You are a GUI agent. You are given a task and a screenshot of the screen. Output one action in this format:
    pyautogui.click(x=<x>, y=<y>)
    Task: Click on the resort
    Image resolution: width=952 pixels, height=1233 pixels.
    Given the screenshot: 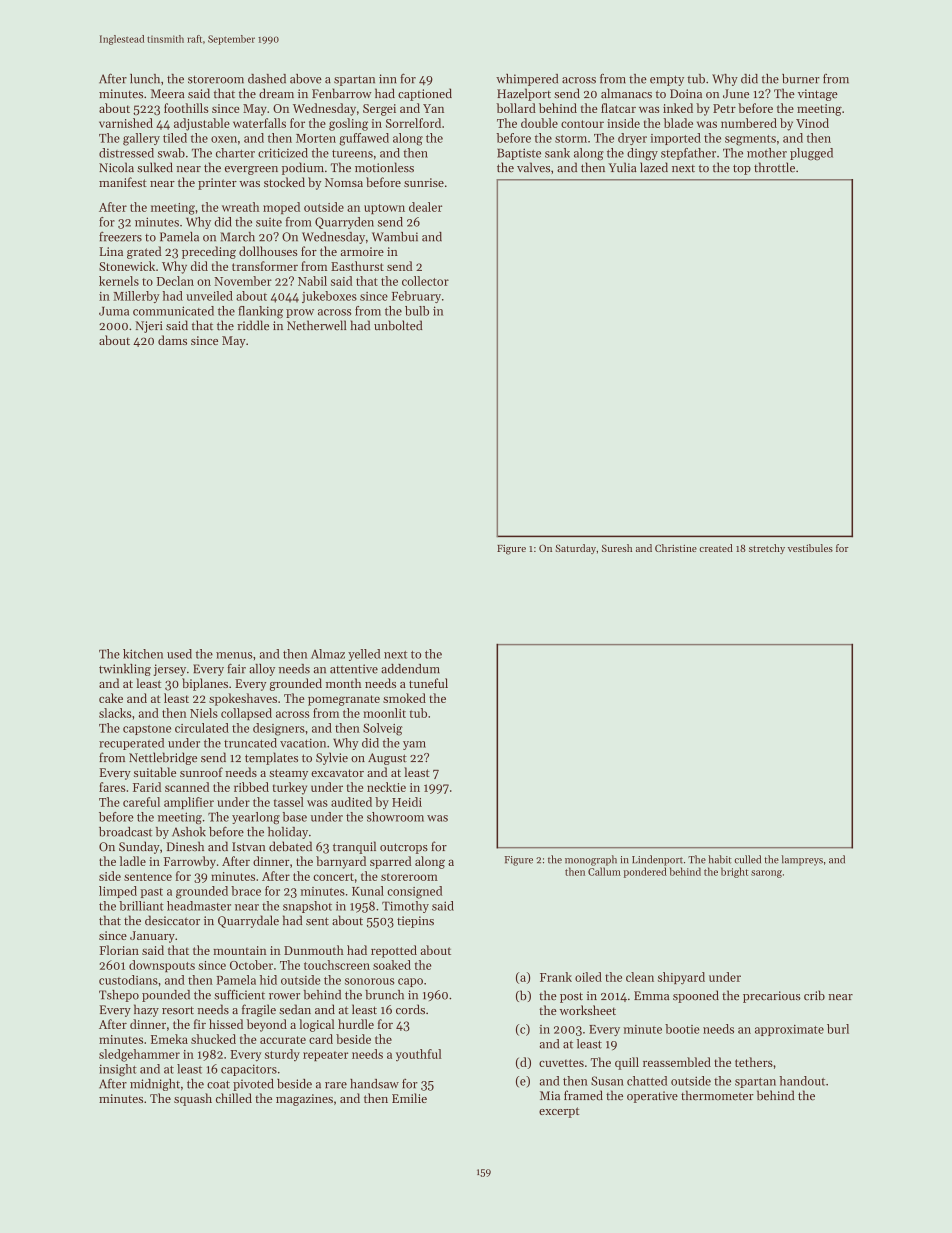 What is the action you would take?
    pyautogui.click(x=178, y=1010)
